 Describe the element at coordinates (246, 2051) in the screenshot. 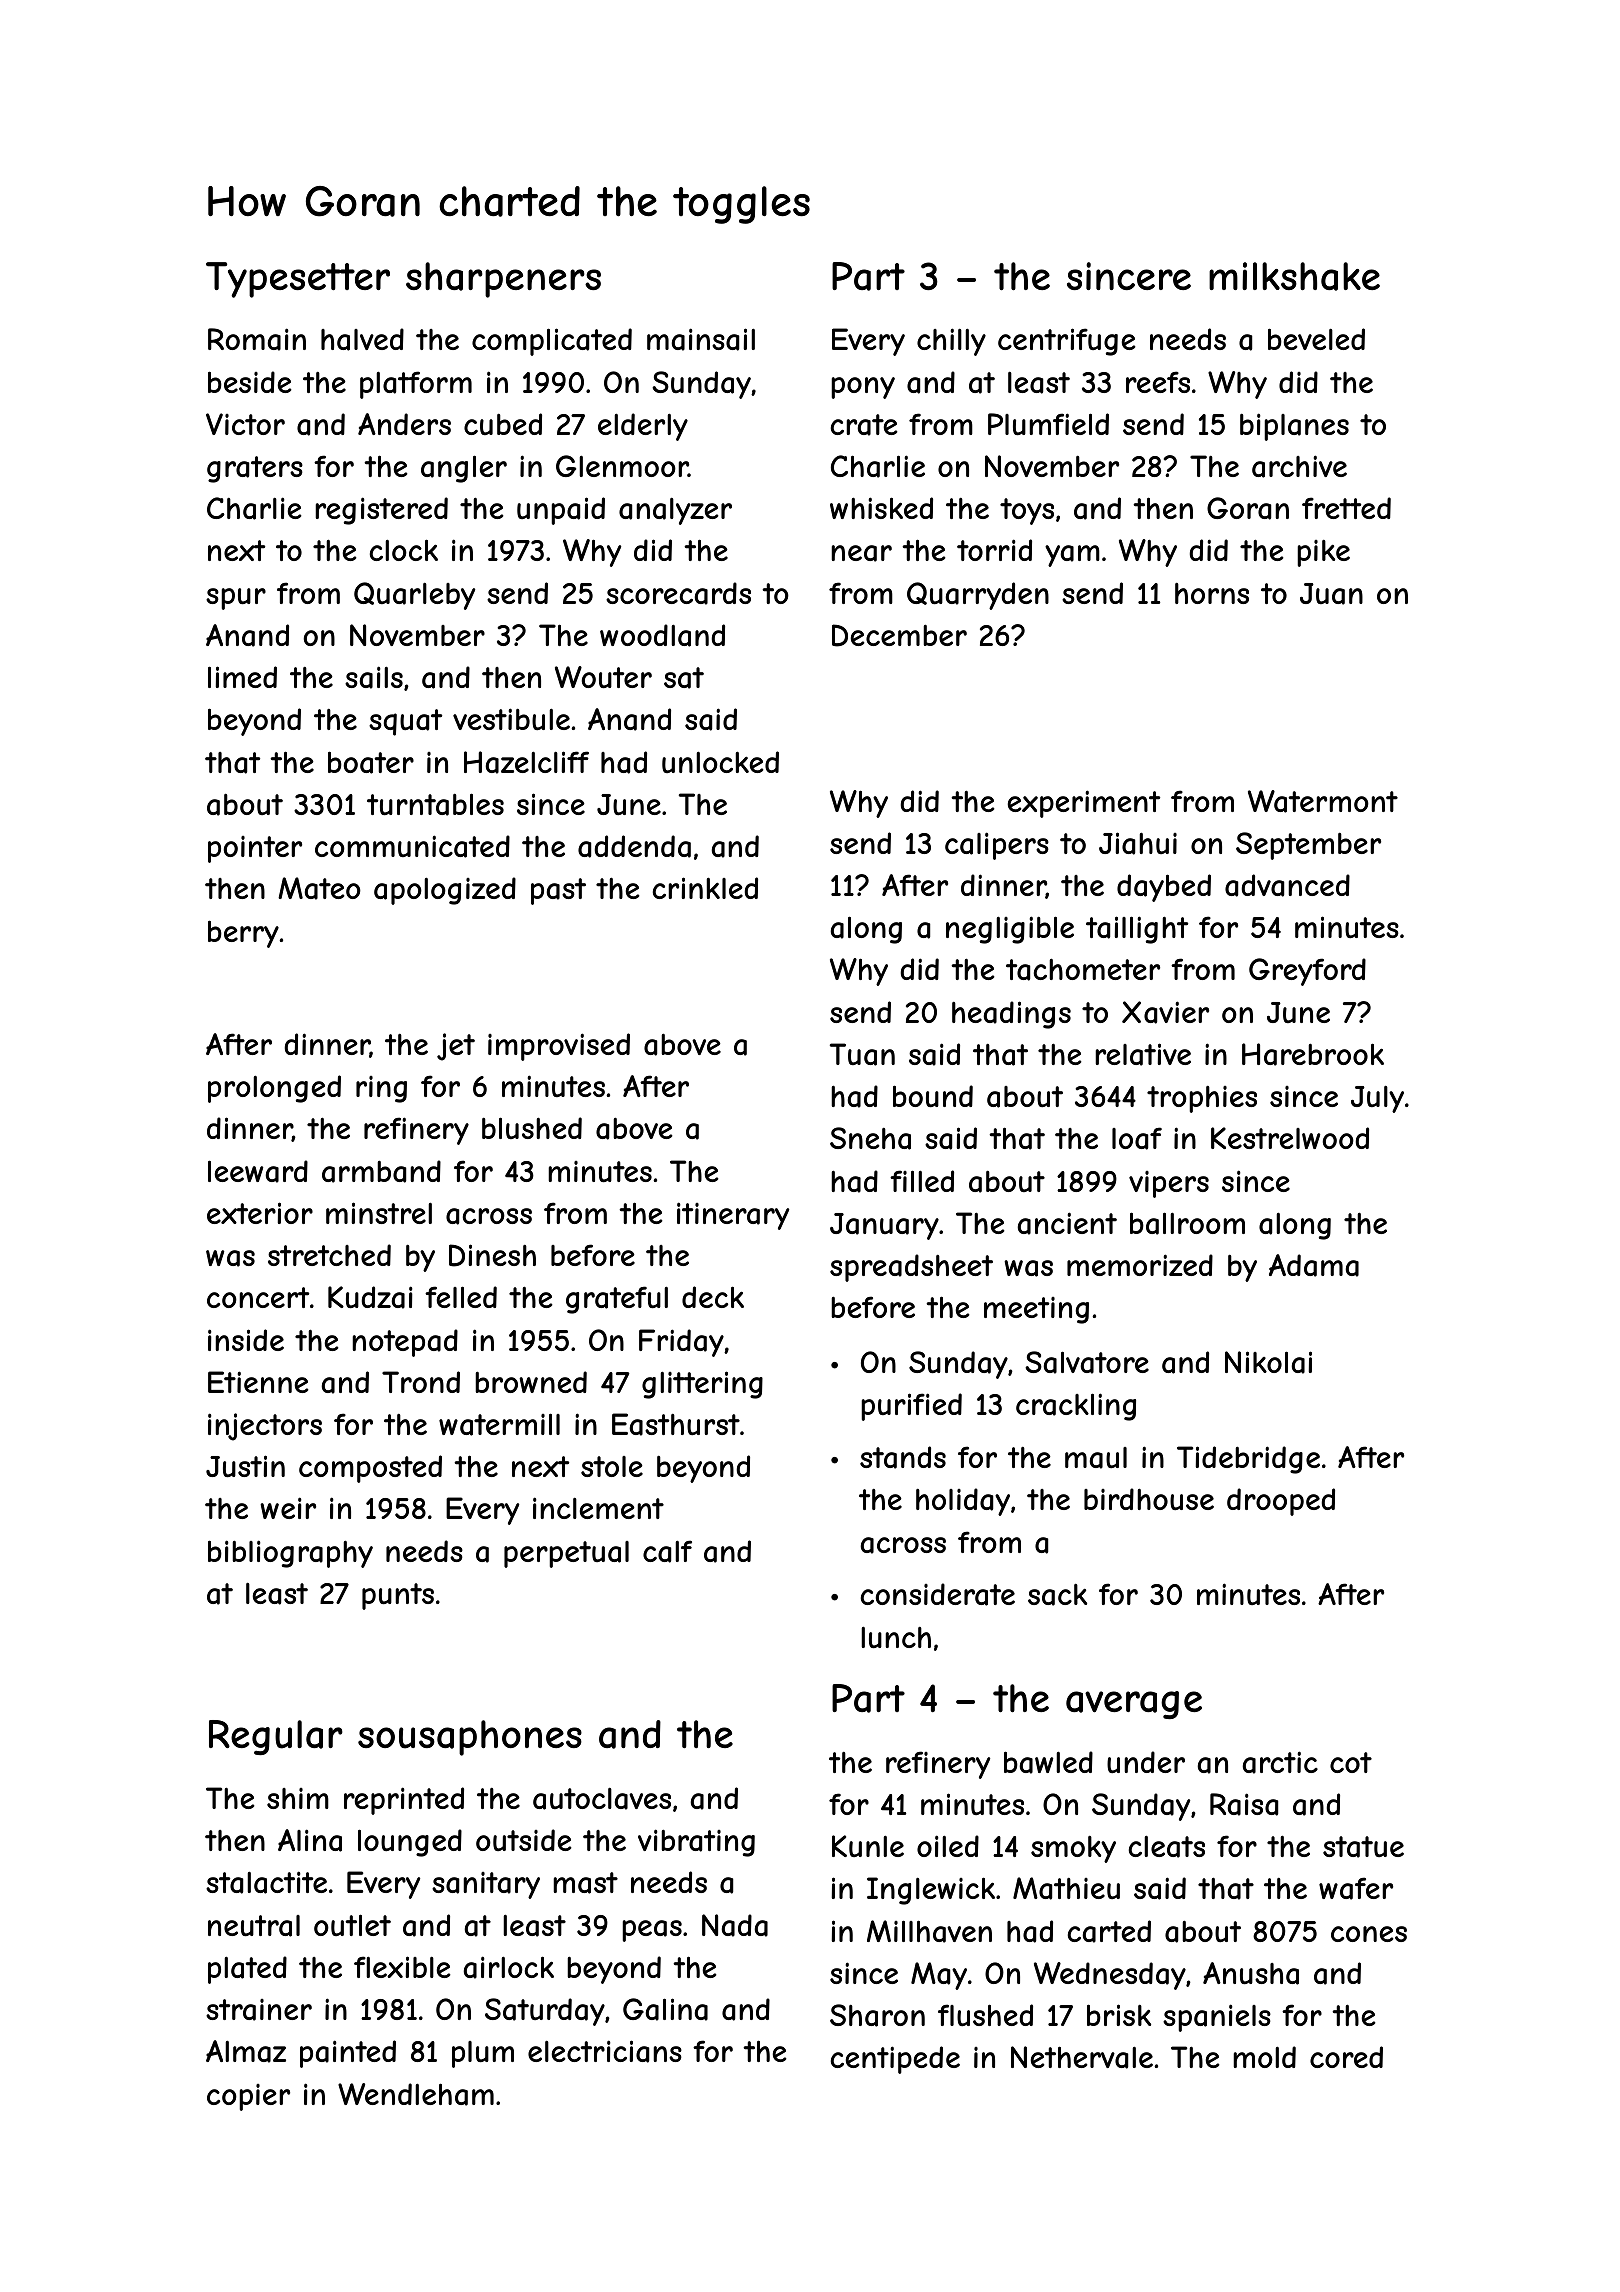

I see `Almaz` at that location.
